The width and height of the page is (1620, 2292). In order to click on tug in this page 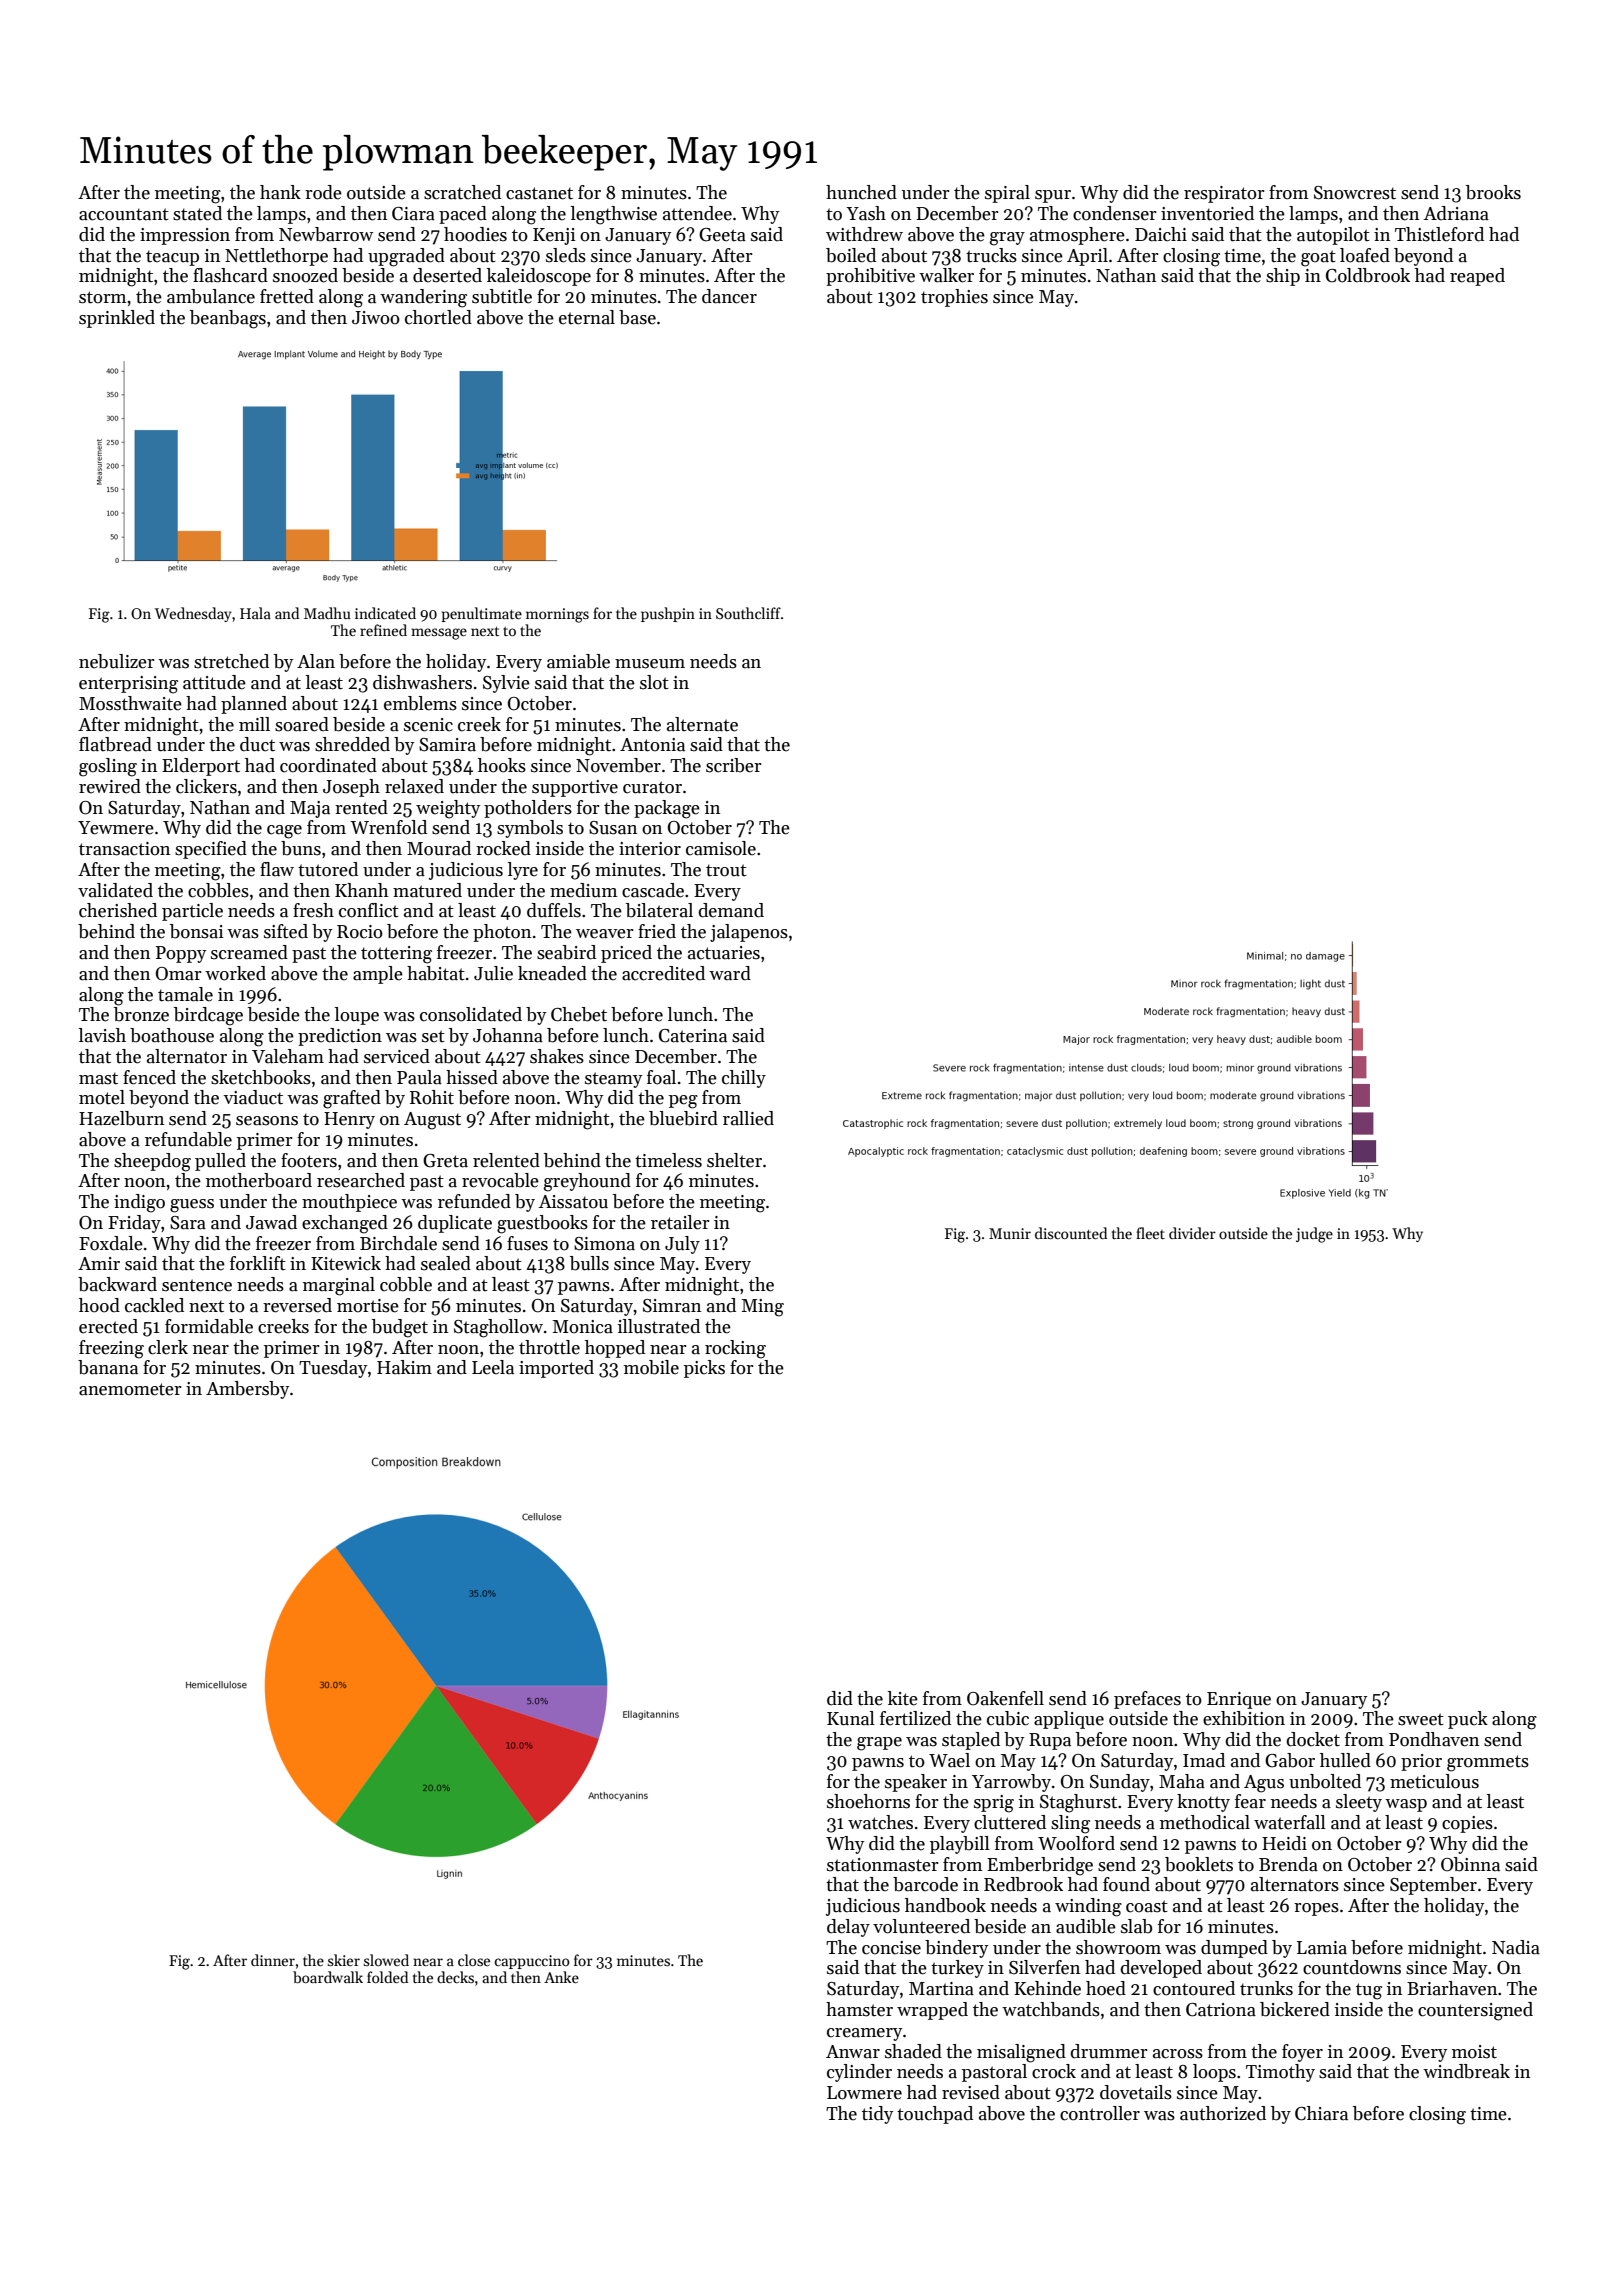, I will do `click(1369, 1991)`.
